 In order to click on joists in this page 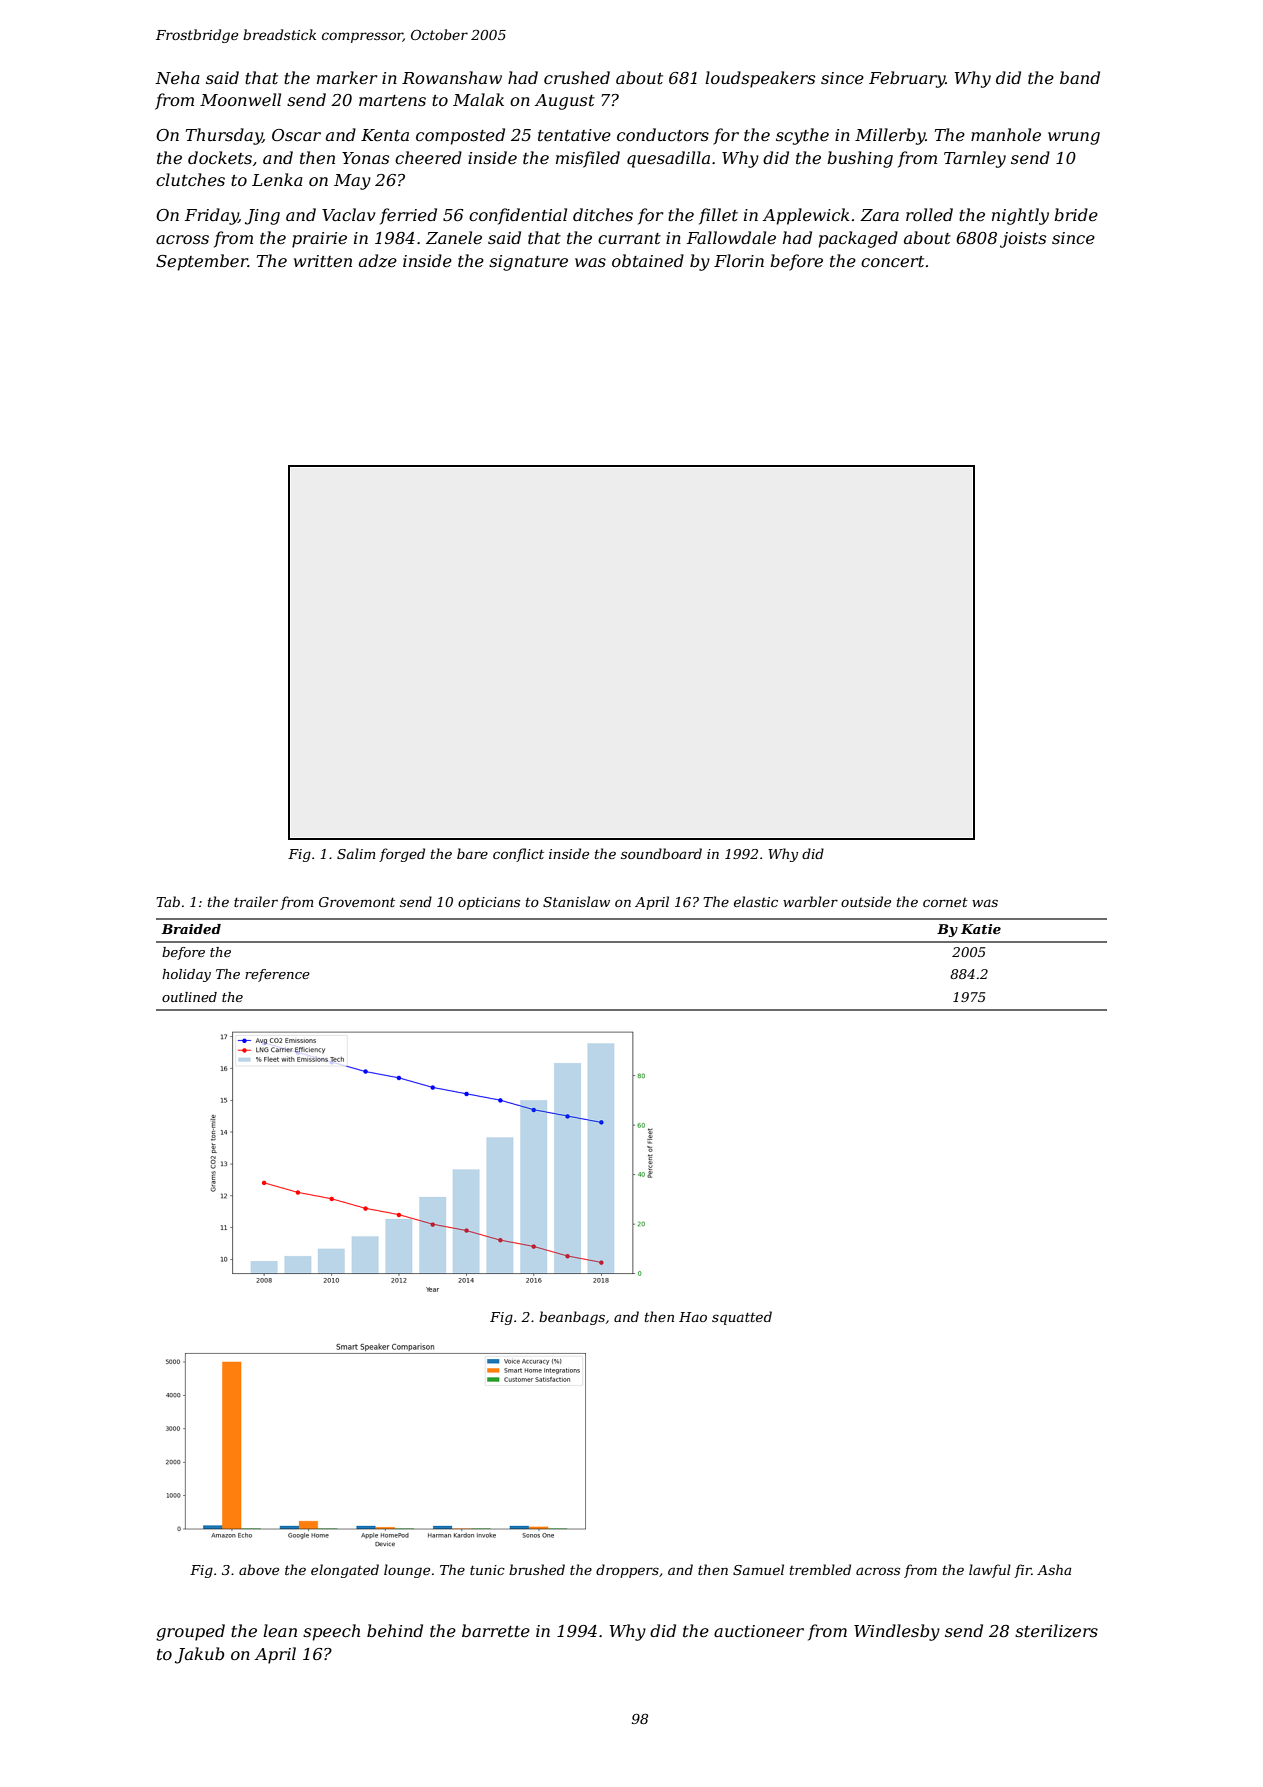, I will do `click(1023, 240)`.
